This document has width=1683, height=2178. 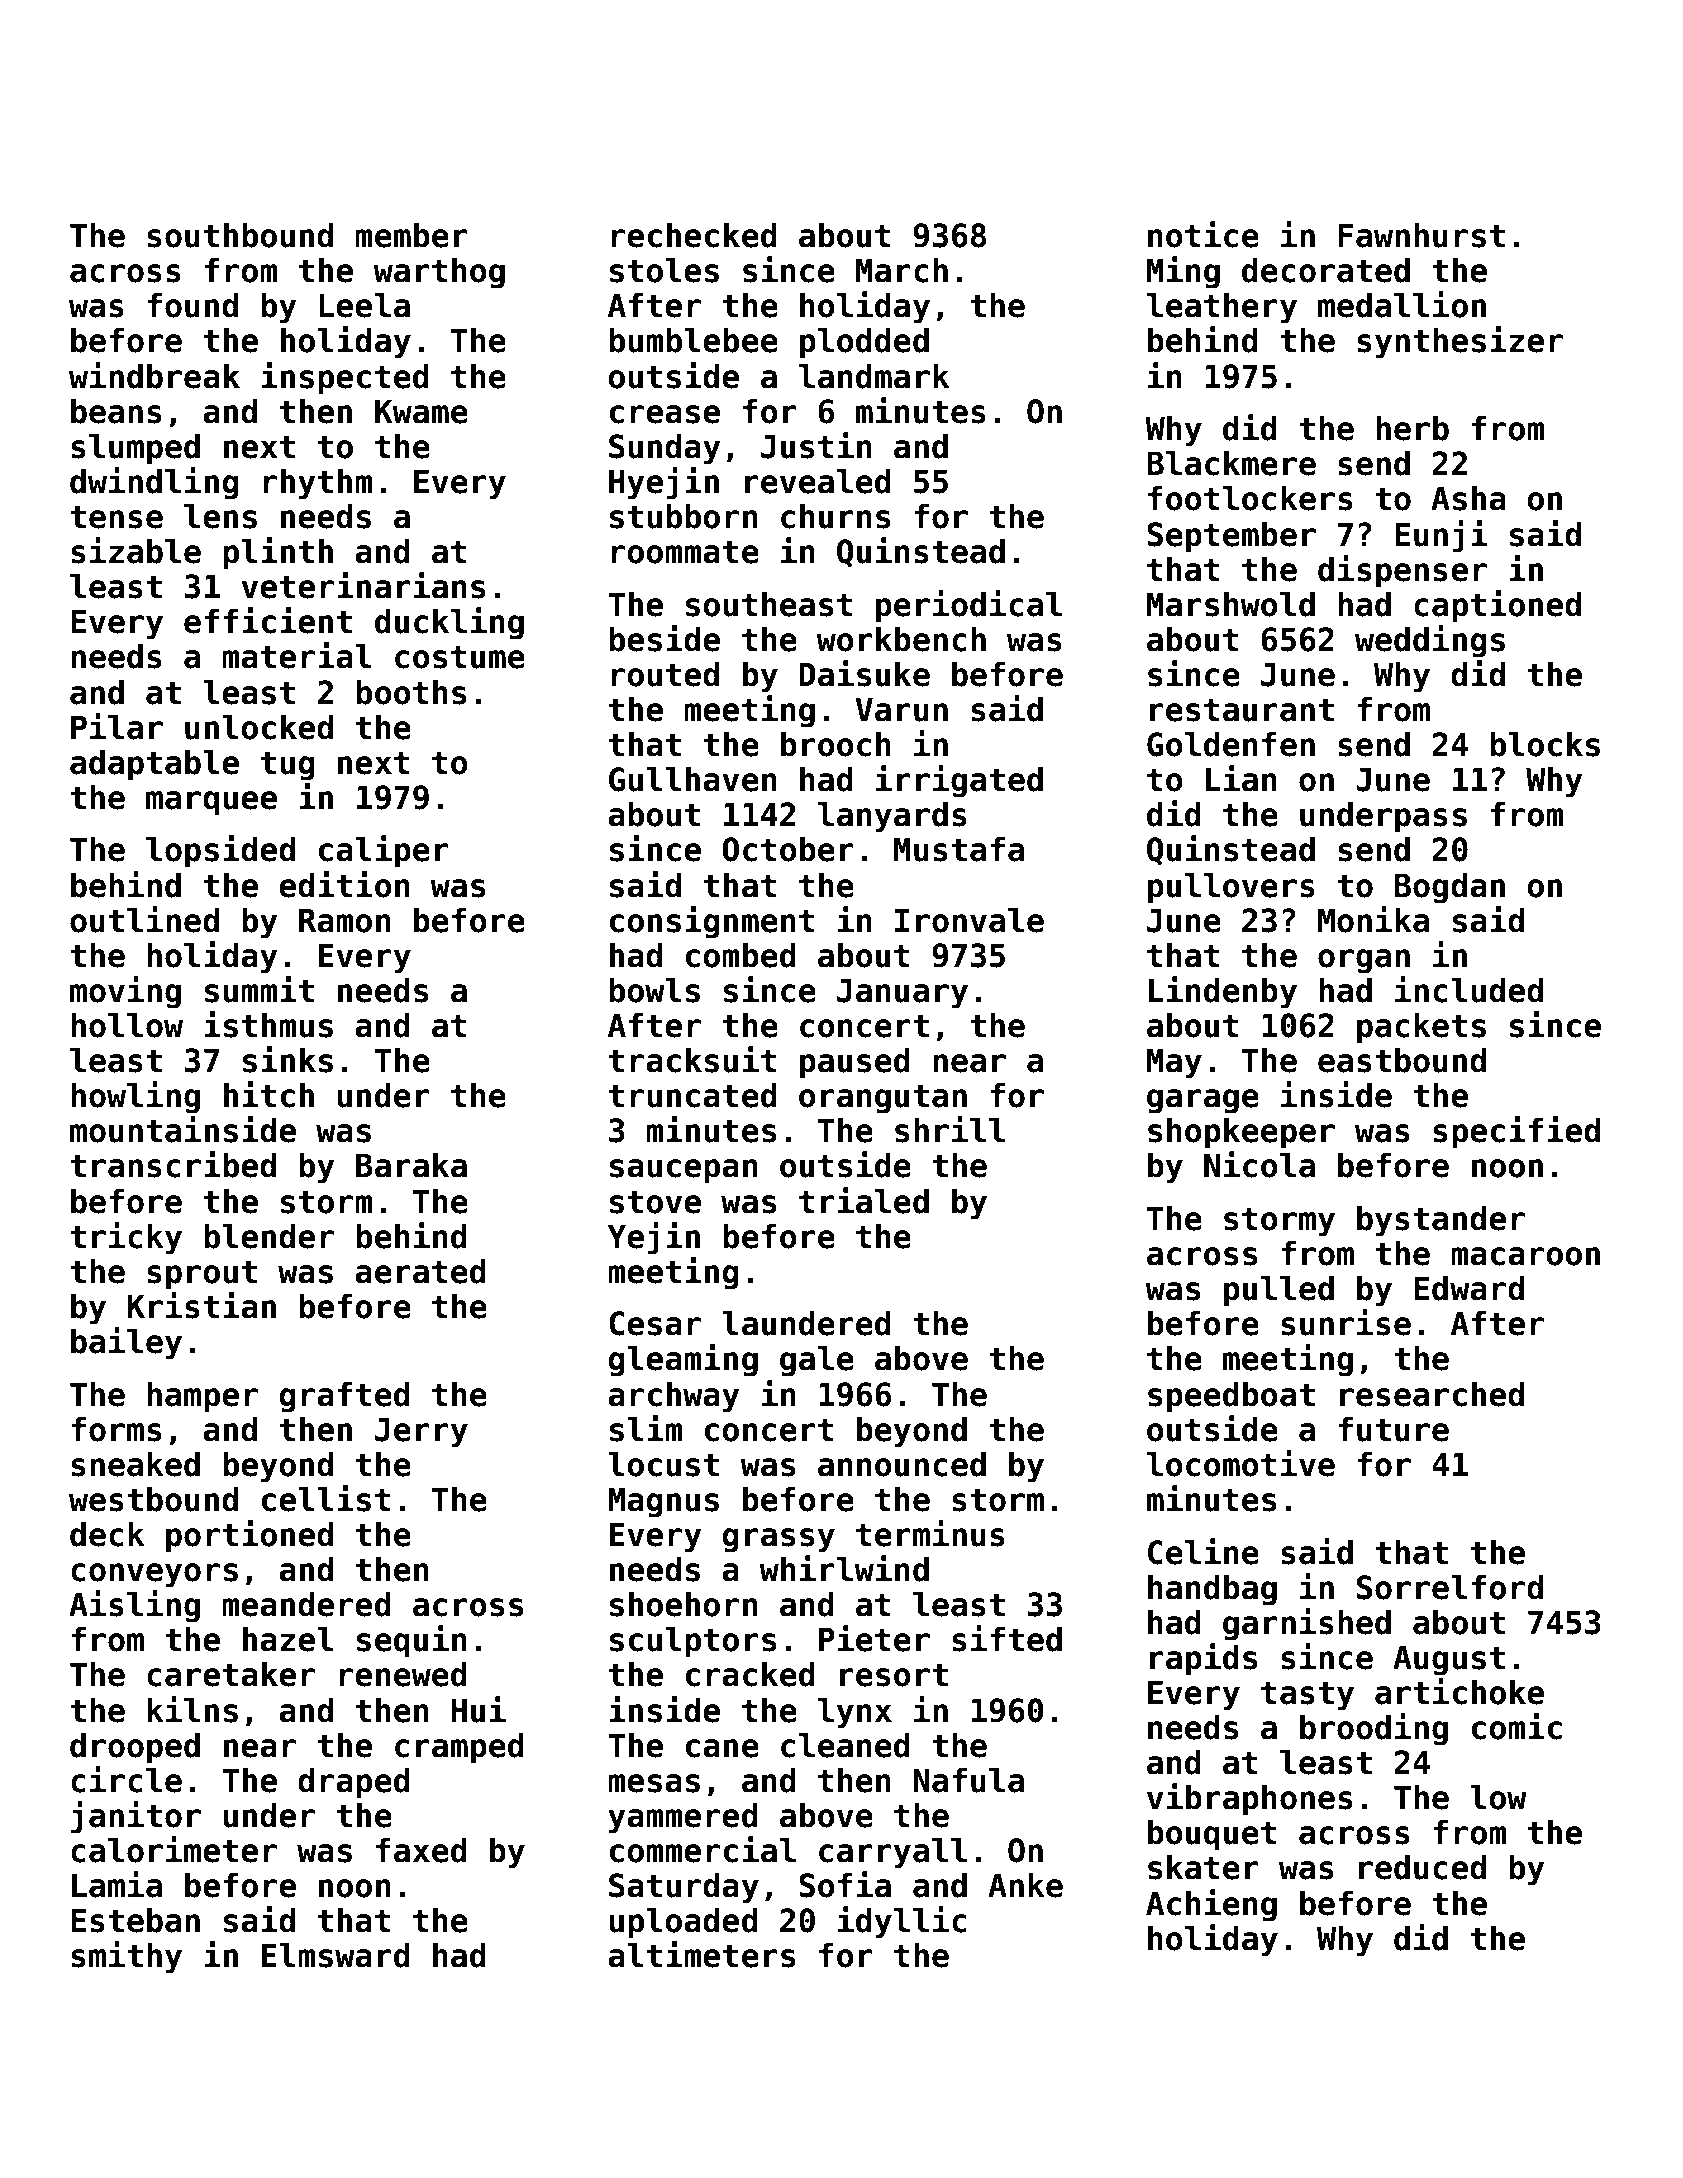 I want to click on beside, so click(x=664, y=638).
